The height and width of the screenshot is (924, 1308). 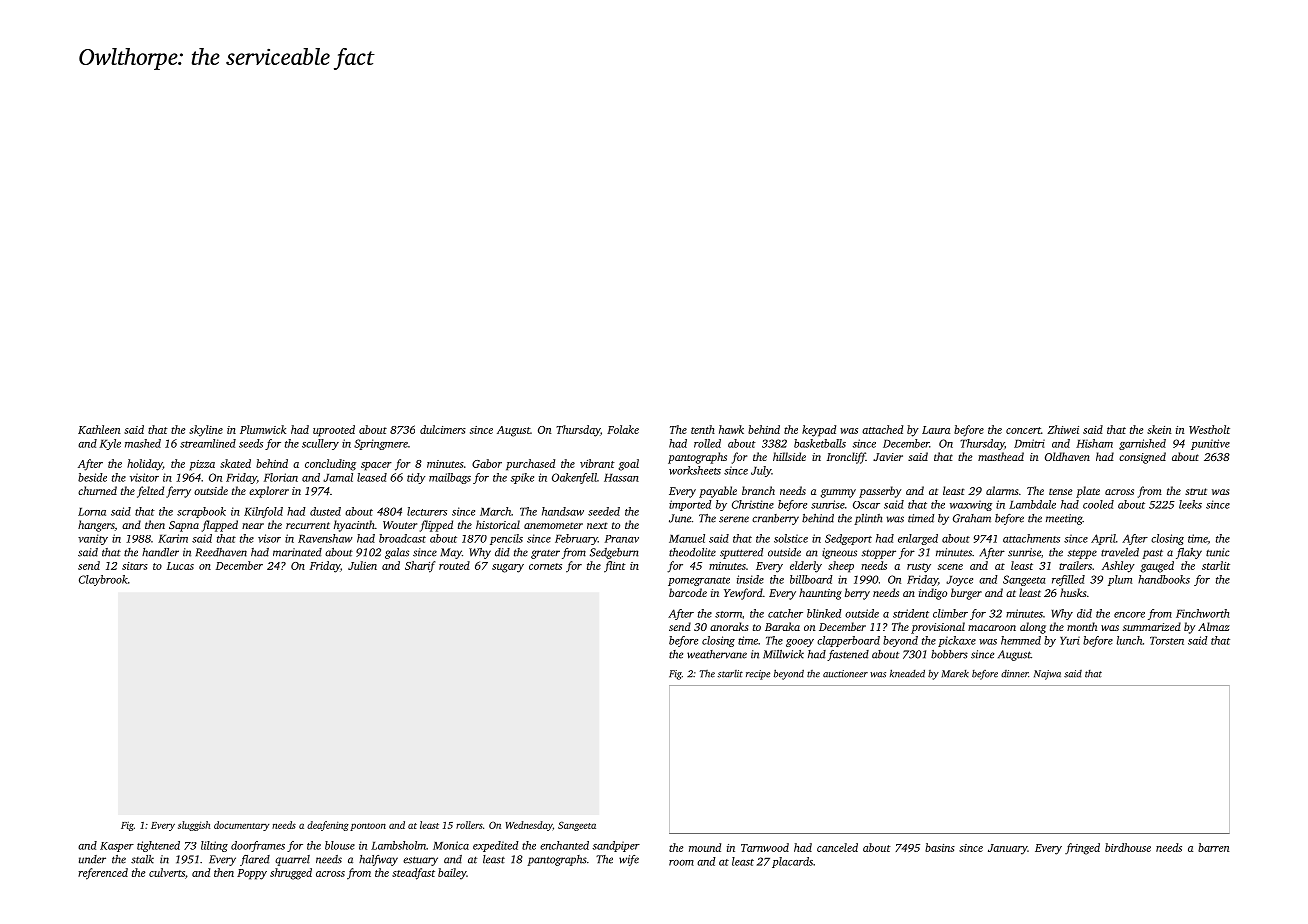 What do you see at coordinates (1214, 626) in the screenshot?
I see `Almaz` at bounding box center [1214, 626].
